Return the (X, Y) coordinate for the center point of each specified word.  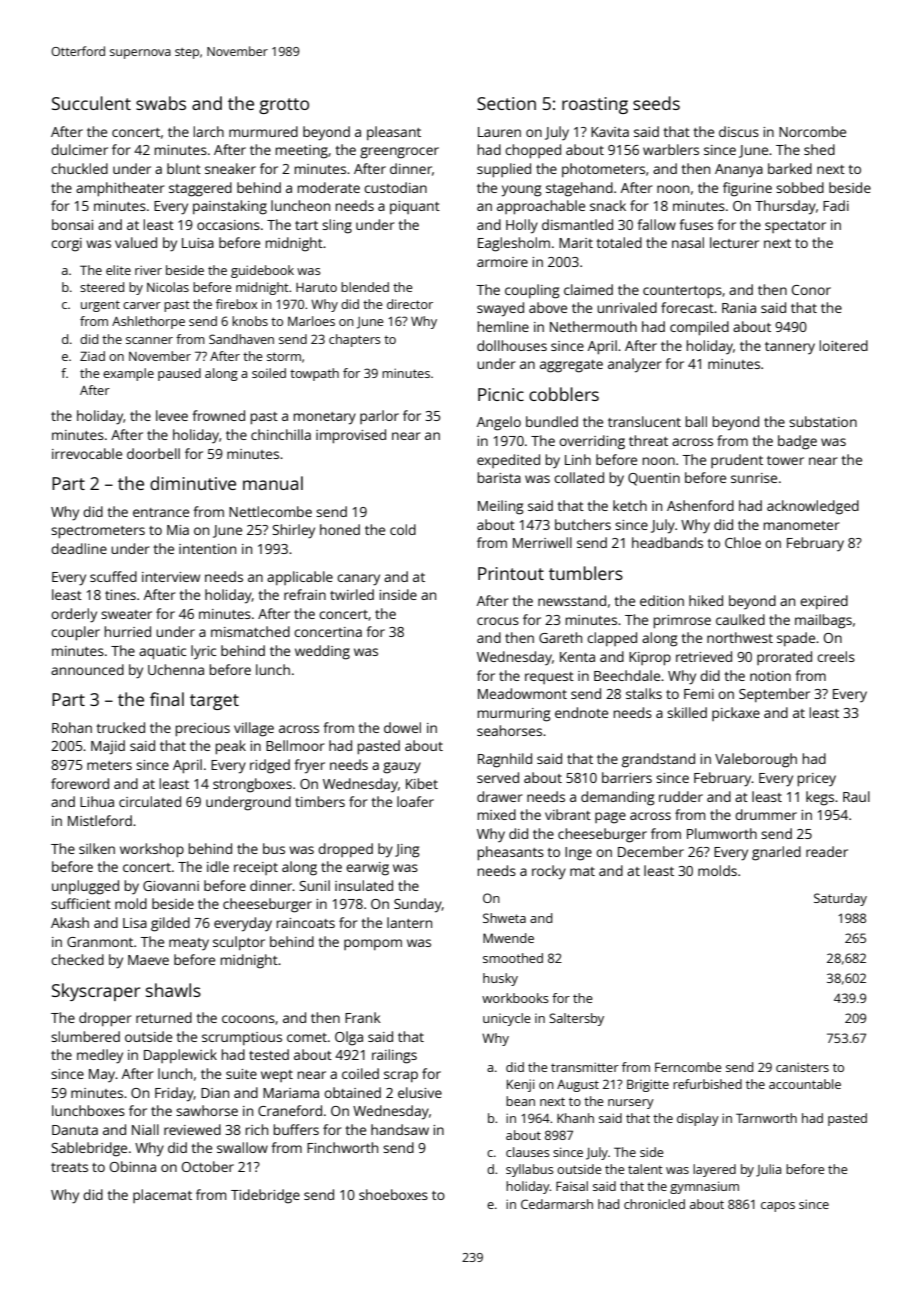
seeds (656, 103)
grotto (284, 106)
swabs (161, 103)
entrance (161, 512)
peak (231, 747)
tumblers (586, 573)
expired (824, 602)
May (102, 1075)
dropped (345, 850)
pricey (817, 780)
